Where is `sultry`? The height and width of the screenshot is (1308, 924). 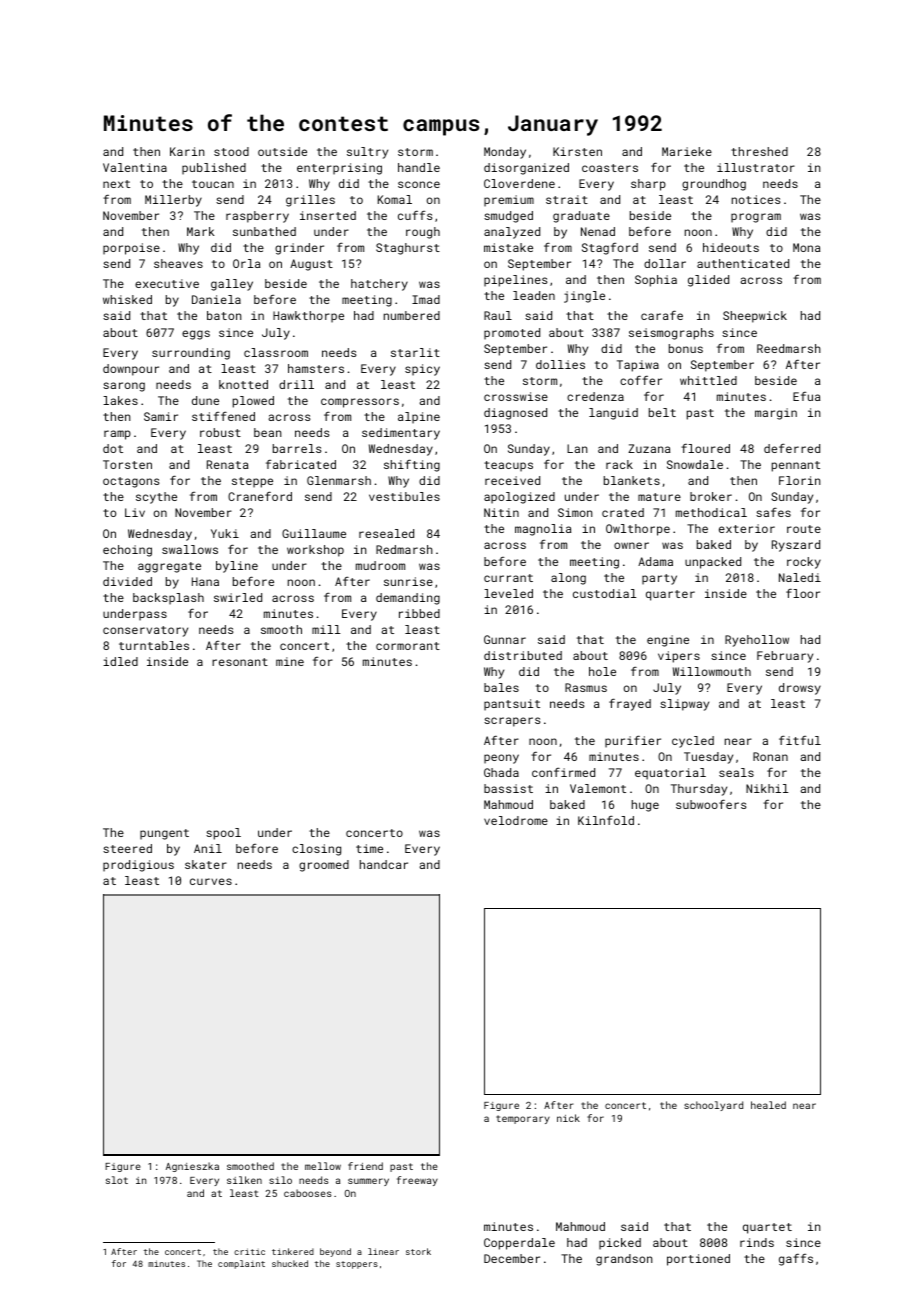 sultry is located at coordinates (367, 153).
